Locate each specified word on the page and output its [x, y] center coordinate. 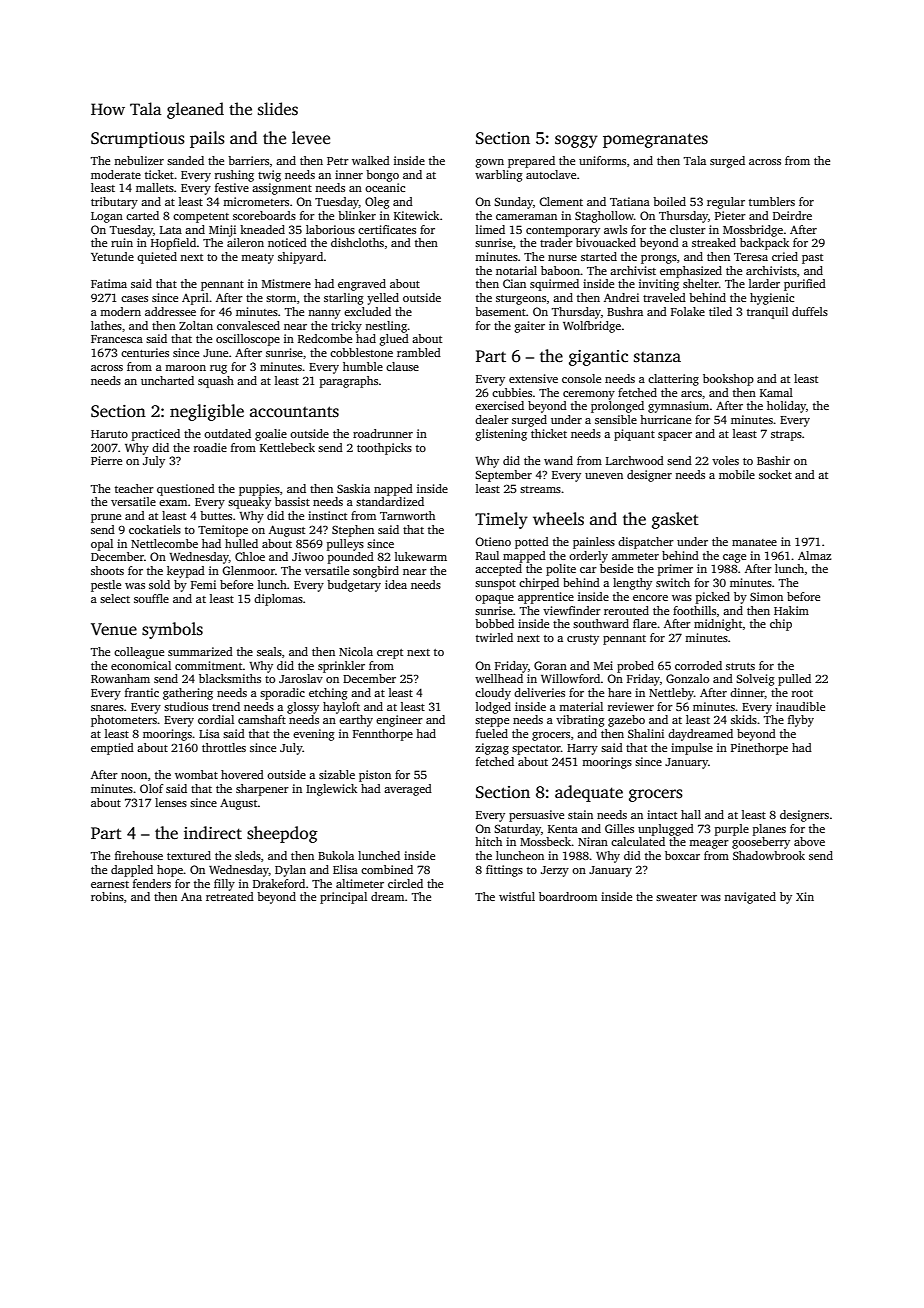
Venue [114, 629]
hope [170, 871]
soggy [576, 141]
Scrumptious [138, 140]
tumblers [772, 201]
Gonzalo [687, 678]
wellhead [499, 678]
